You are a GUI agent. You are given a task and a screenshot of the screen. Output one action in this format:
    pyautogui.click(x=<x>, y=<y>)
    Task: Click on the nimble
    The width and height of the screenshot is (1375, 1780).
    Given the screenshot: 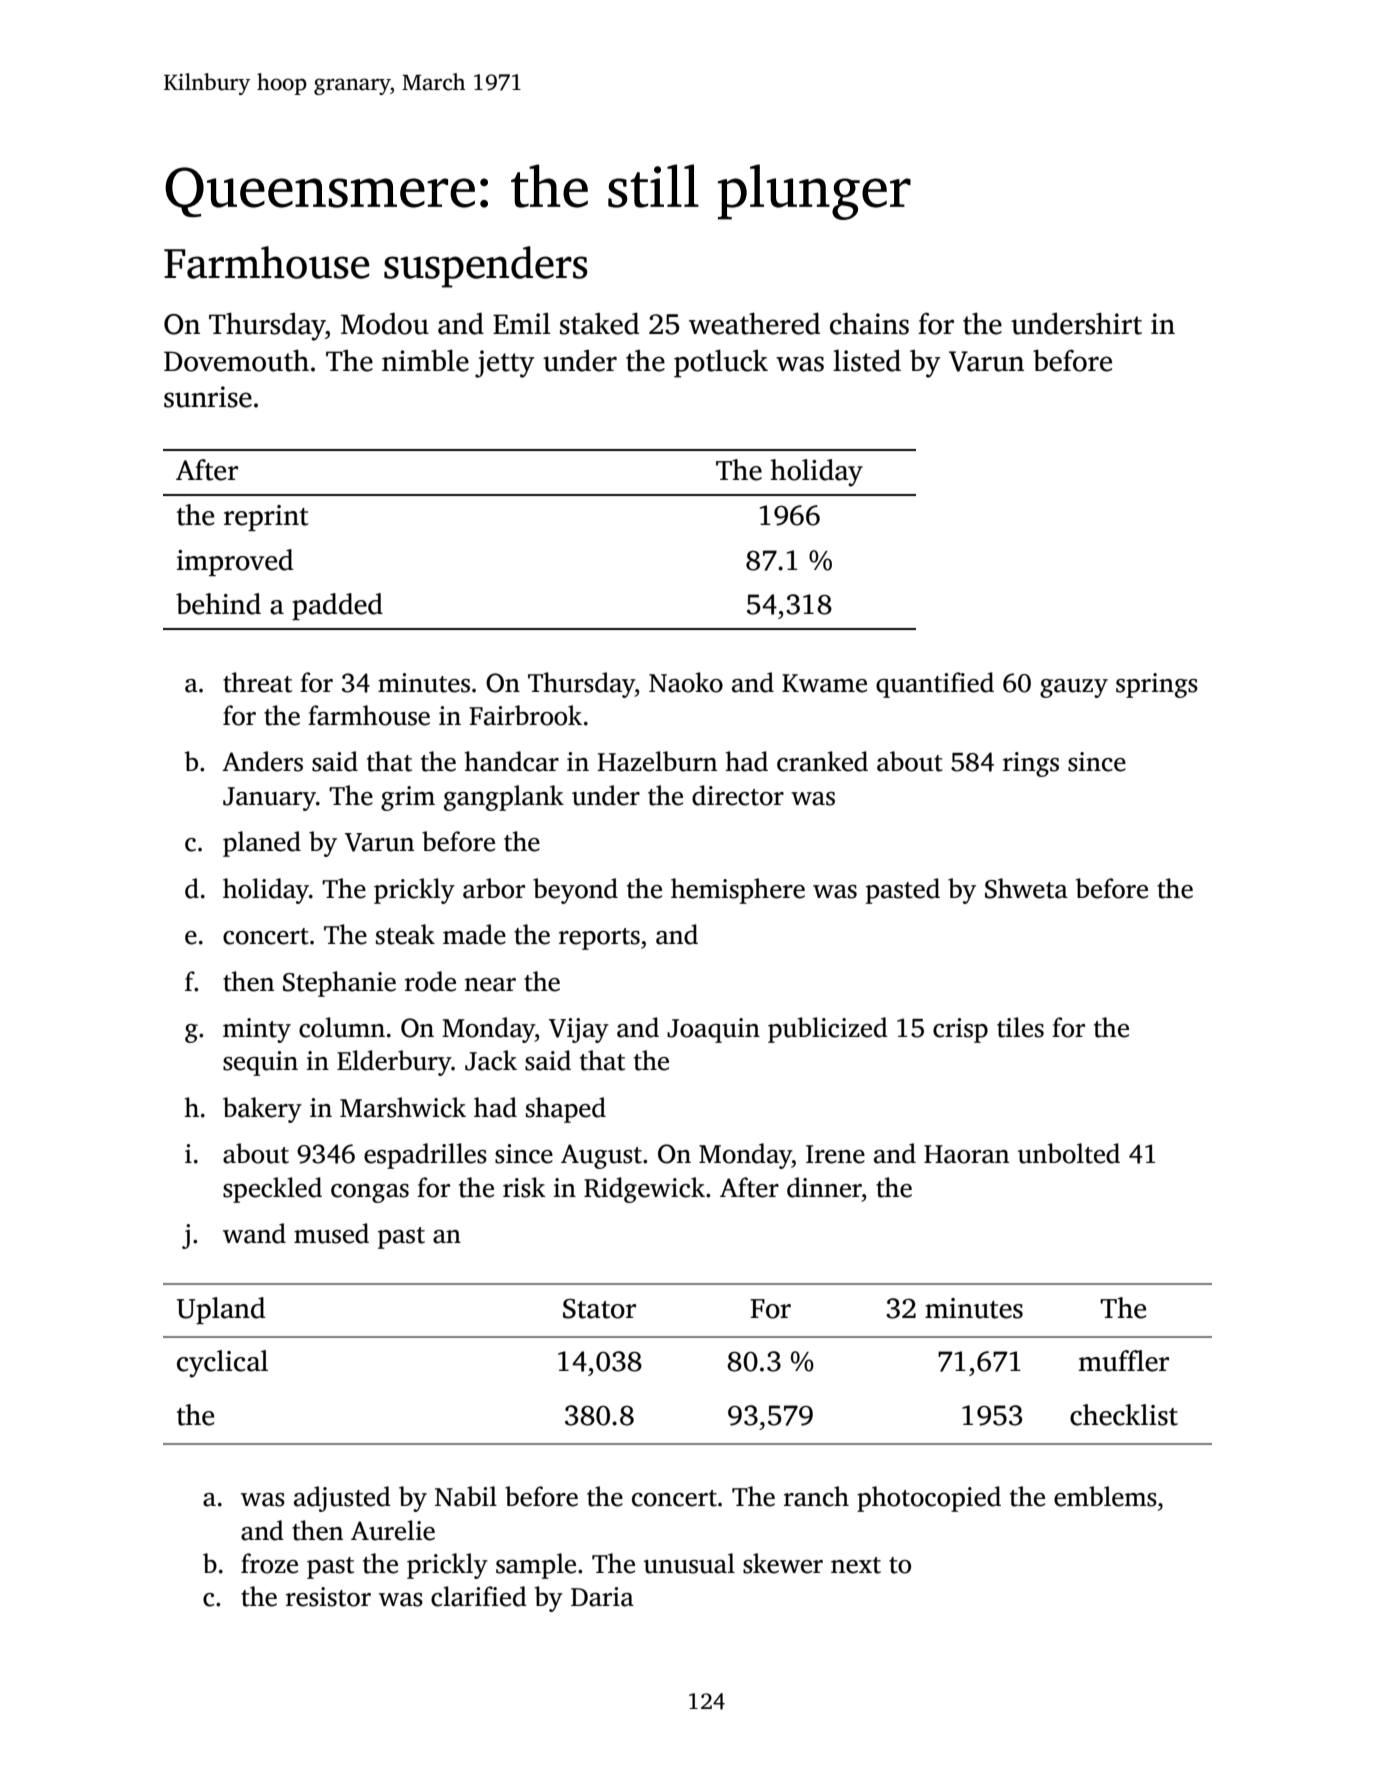 What is the action you would take?
    pyautogui.click(x=425, y=360)
